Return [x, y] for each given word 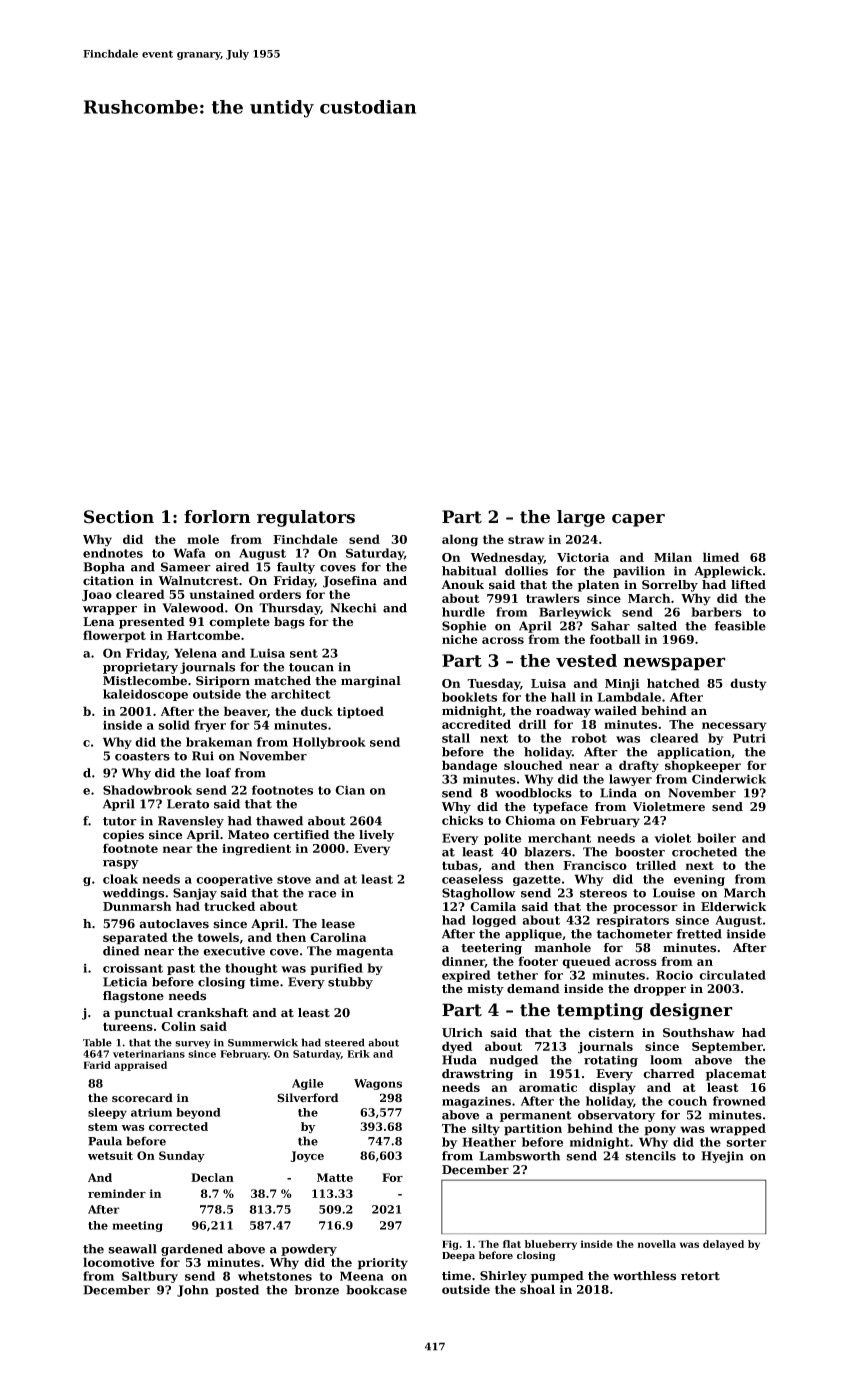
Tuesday [493, 684]
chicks [462, 820]
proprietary [140, 668]
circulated [732, 975]
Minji [622, 685]
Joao [97, 595]
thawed [279, 821]
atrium [151, 1112]
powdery [309, 1250]
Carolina [338, 937]
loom [666, 1060]
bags [289, 623]
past [181, 969]
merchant [559, 838]
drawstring [477, 1075]
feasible [740, 626]
